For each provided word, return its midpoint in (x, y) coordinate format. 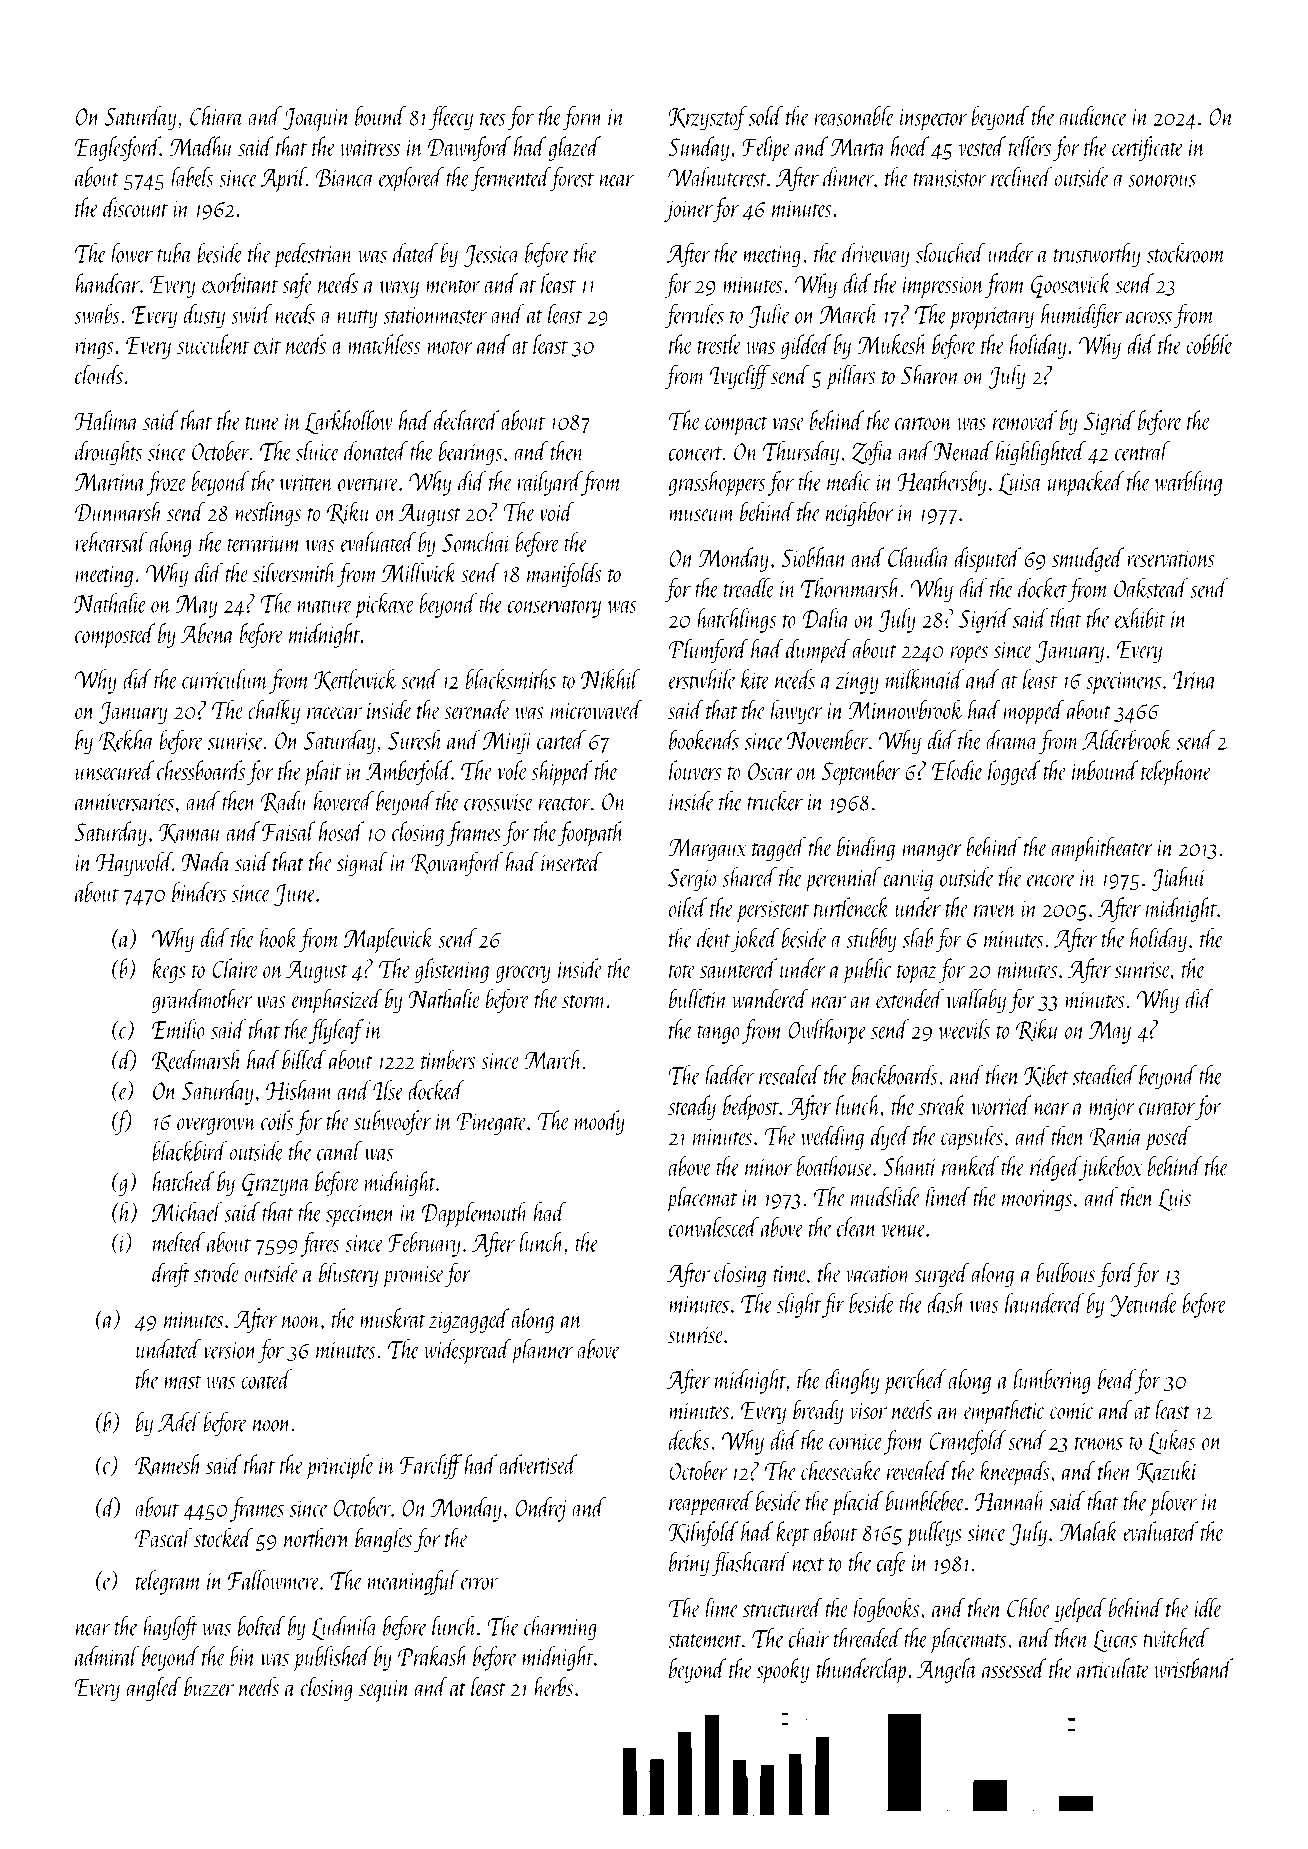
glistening (452, 970)
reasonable (854, 116)
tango (718, 1034)
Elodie (957, 770)
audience (1093, 116)
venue (904, 1231)
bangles (383, 1539)
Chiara (217, 116)
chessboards (201, 770)
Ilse (388, 1090)
